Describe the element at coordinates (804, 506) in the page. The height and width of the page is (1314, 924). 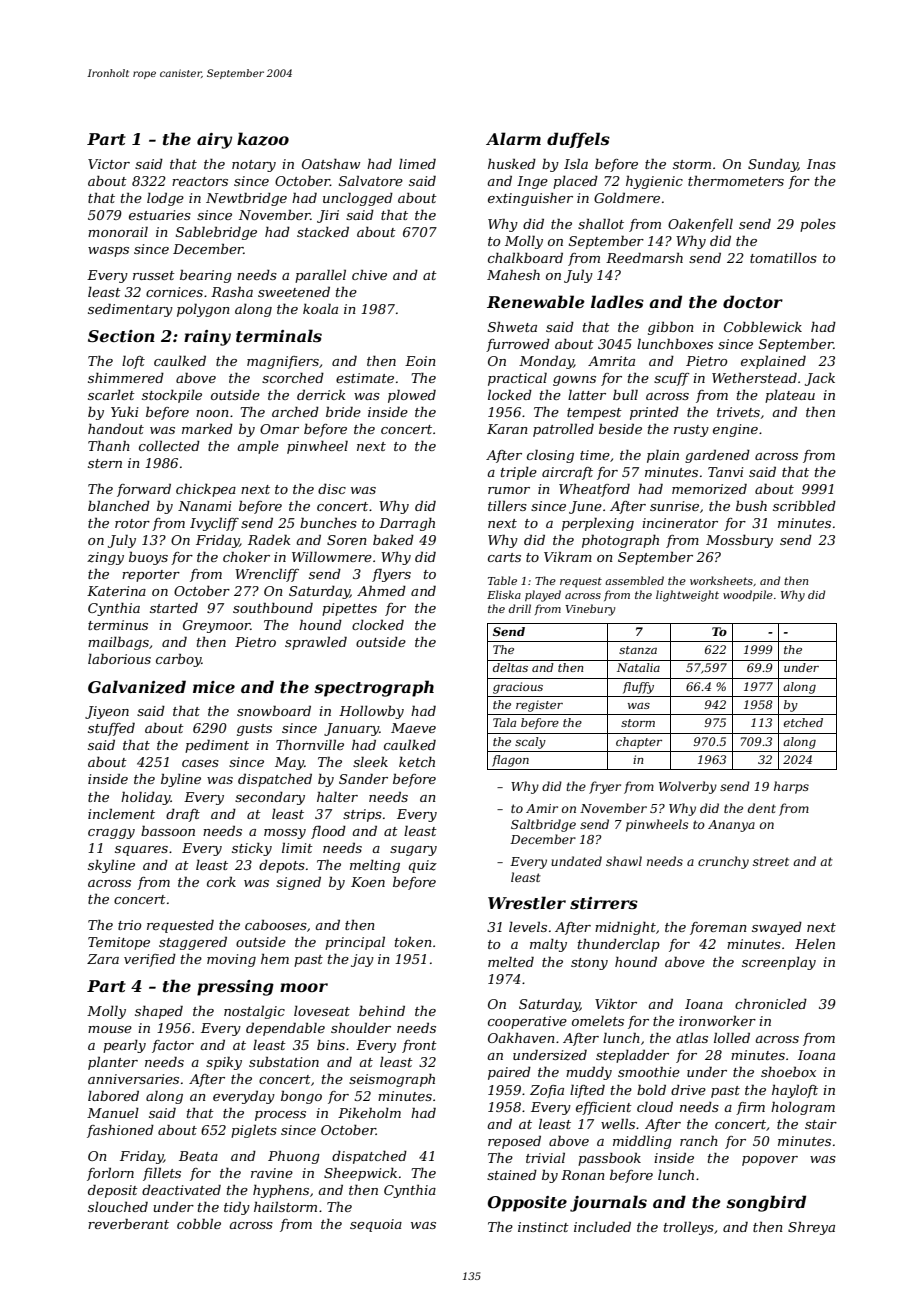
I see `scribbled` at that location.
